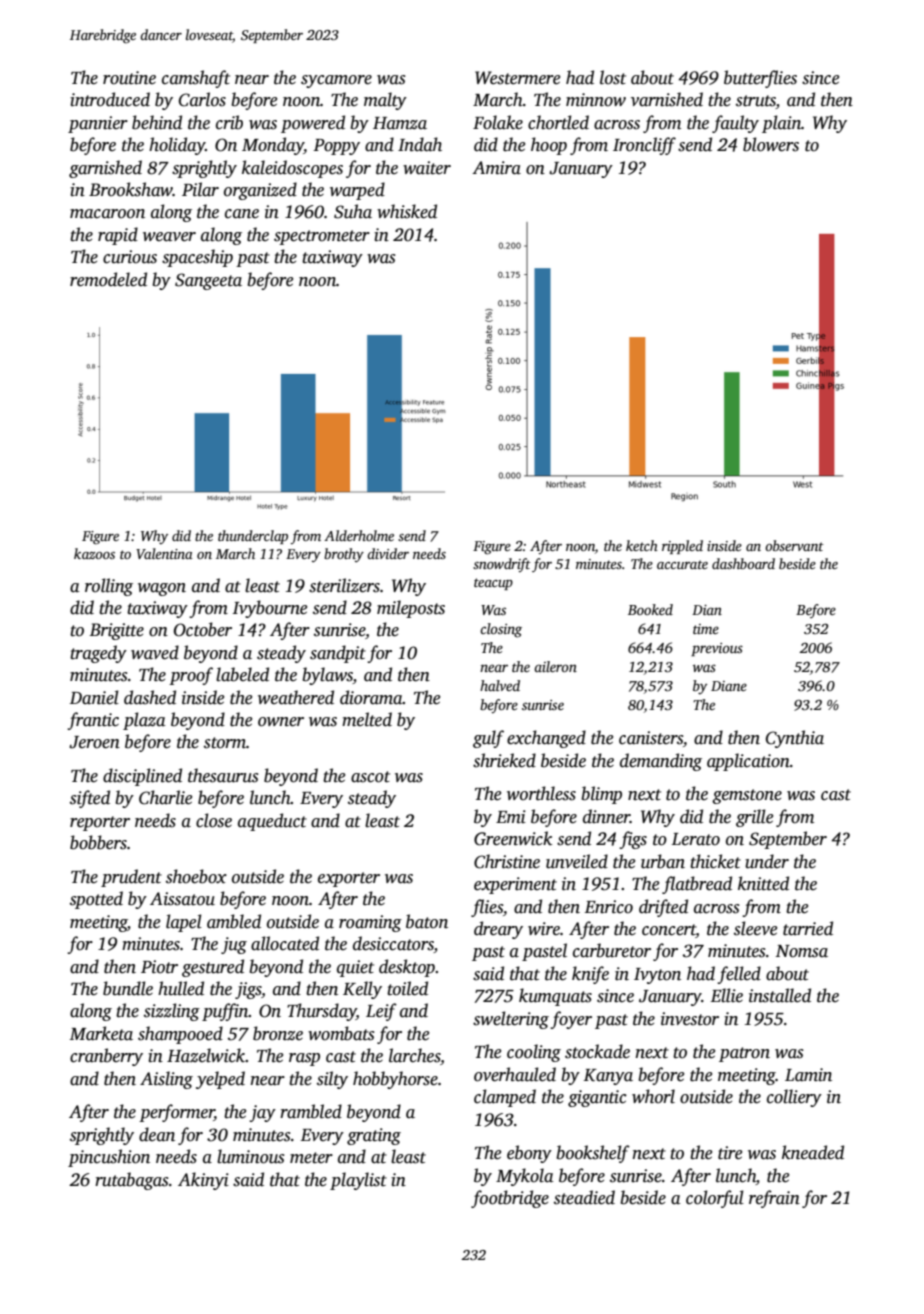 This screenshot has width=924, height=1314. Describe the element at coordinates (613, 77) in the screenshot. I see `lost` at that location.
